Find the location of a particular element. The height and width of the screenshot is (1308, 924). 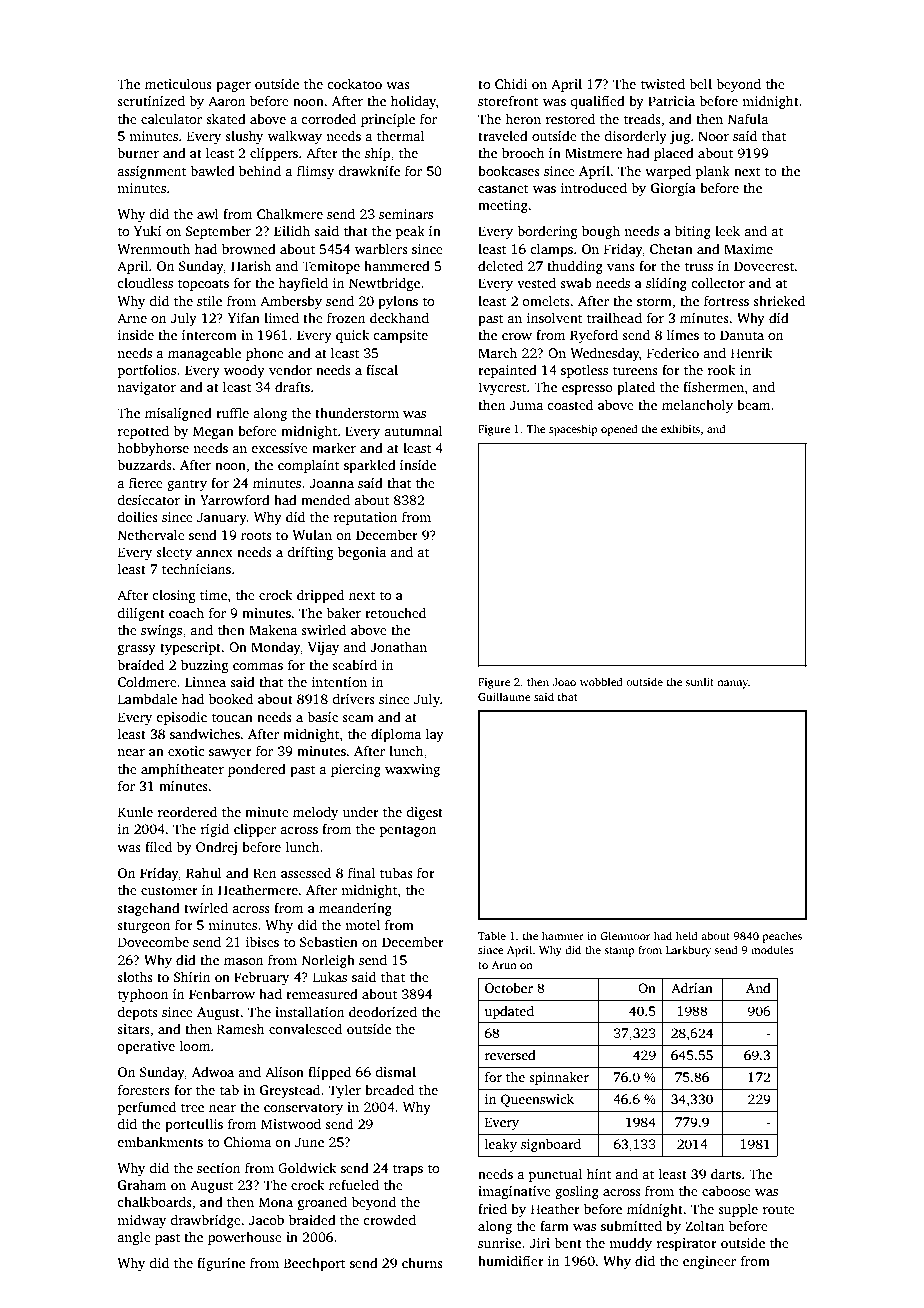

Joao is located at coordinates (564, 682).
